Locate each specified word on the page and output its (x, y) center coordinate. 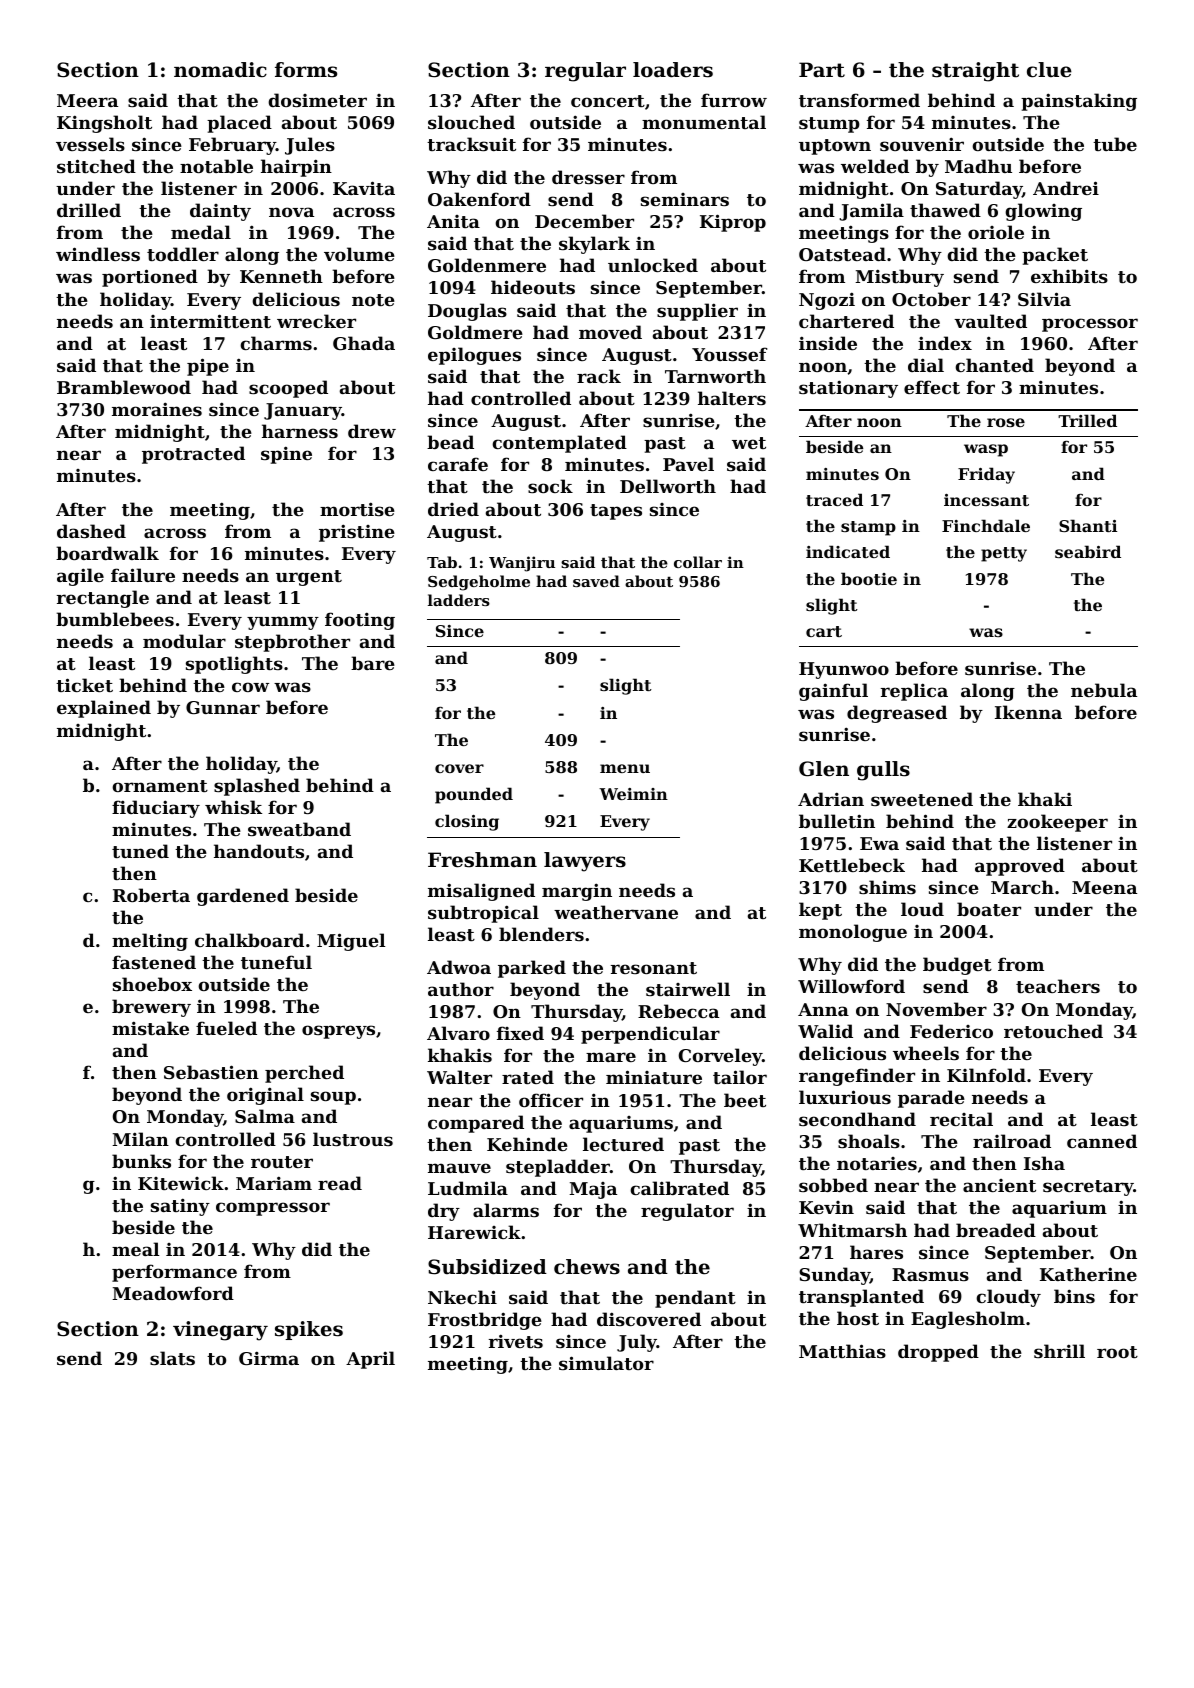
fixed (520, 1033)
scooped (288, 389)
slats (172, 1358)
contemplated (559, 444)
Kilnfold (986, 1075)
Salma (265, 1116)
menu (625, 768)
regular (585, 72)
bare (373, 663)
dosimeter (317, 100)
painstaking (1079, 102)
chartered (846, 321)
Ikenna (1028, 712)
